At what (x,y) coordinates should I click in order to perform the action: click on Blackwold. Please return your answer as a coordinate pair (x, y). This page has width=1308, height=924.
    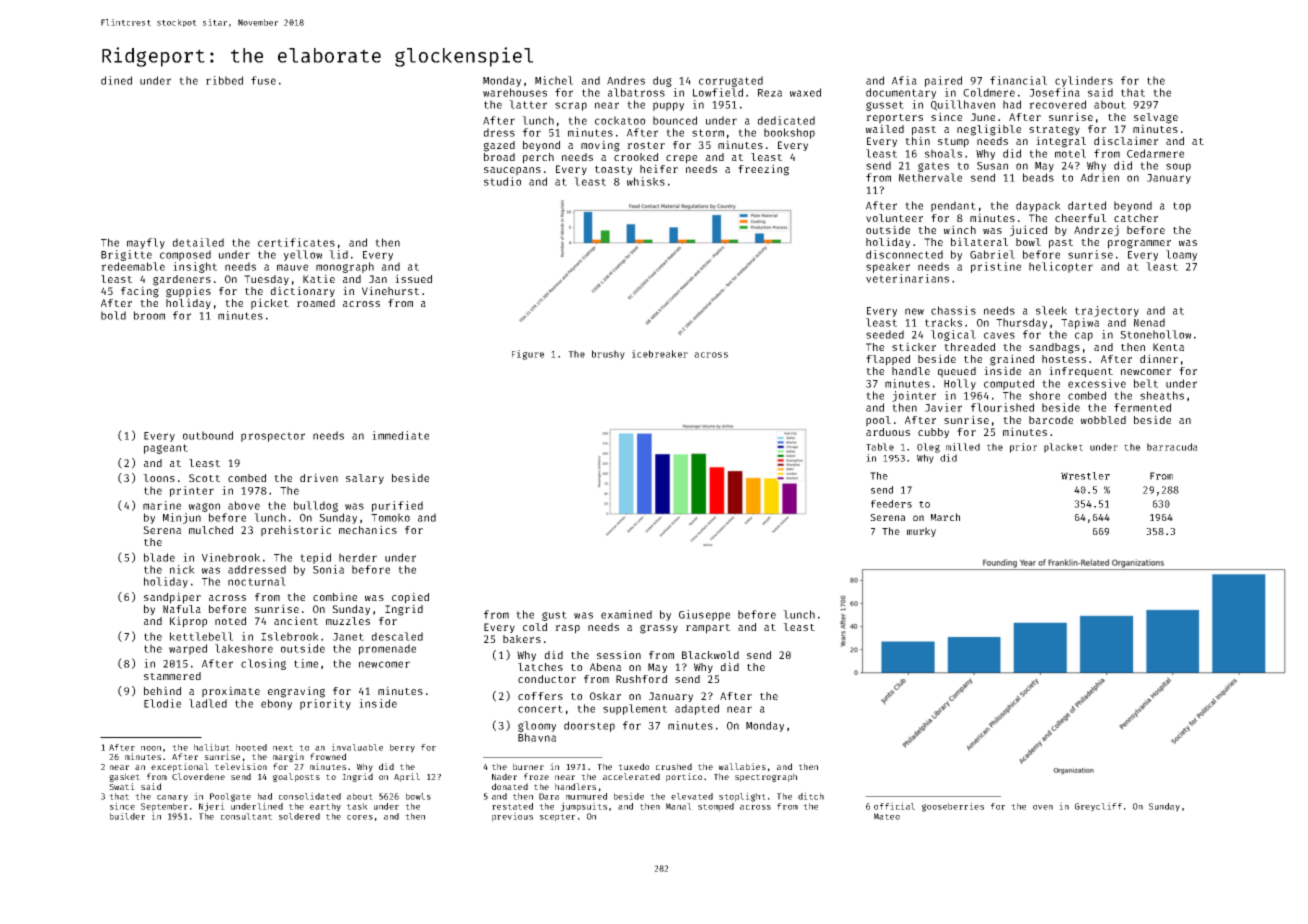
    Looking at the image, I should click on (710, 655).
